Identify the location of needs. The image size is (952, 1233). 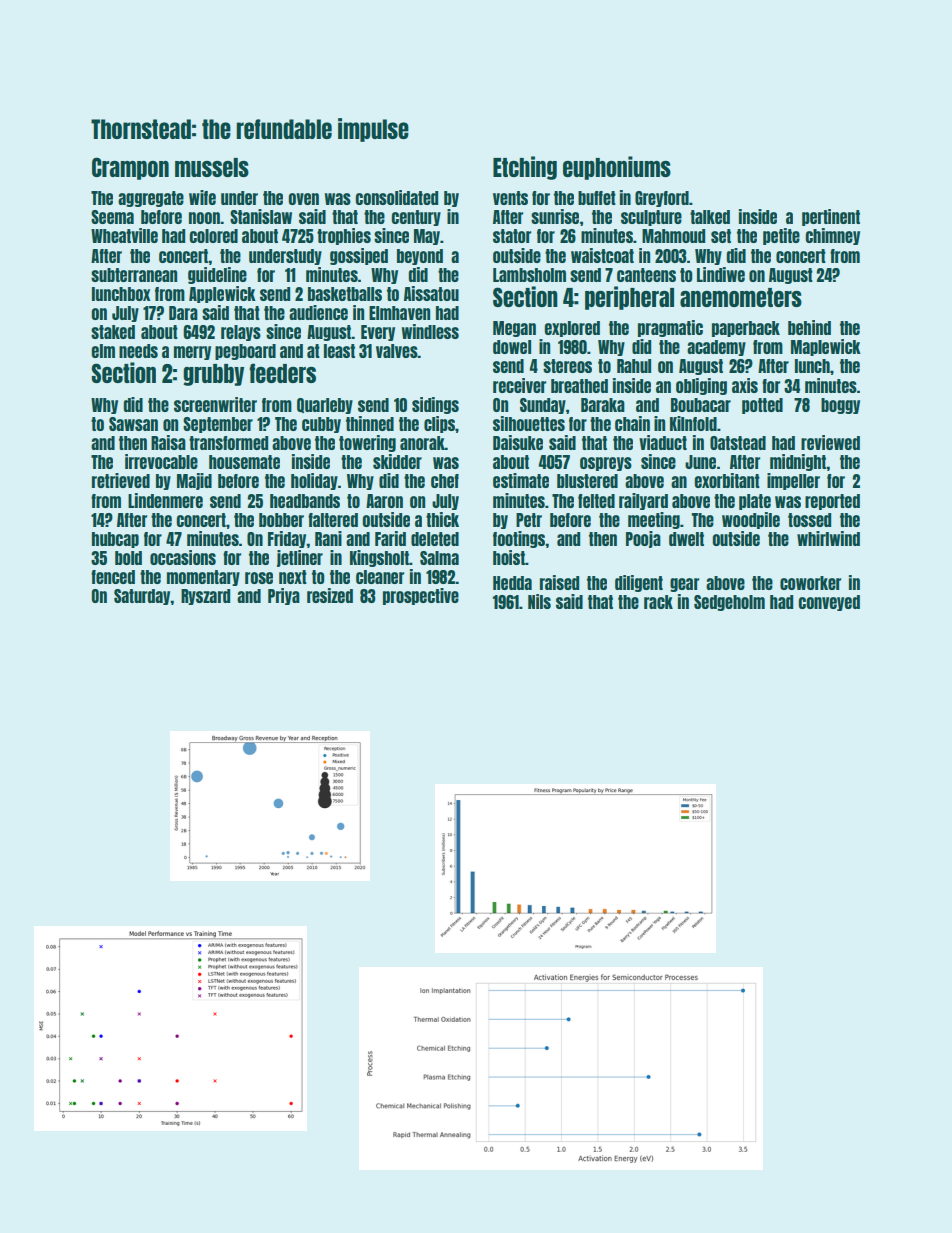
(138, 351).
